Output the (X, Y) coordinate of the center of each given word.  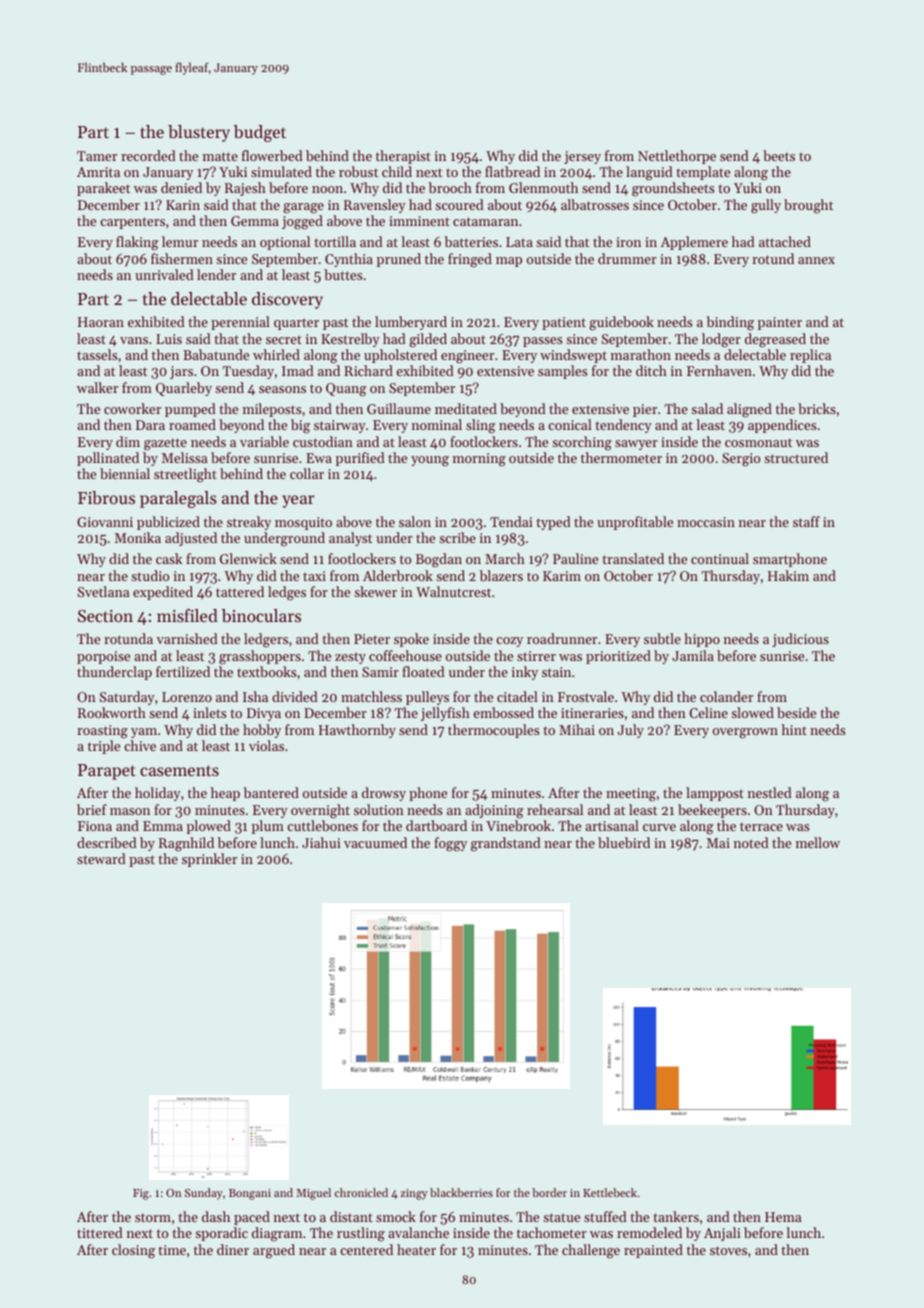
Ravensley (375, 206)
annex (816, 260)
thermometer (621, 457)
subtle (662, 638)
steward (101, 858)
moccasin (706, 522)
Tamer (97, 156)
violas (266, 745)
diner (233, 1249)
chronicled (361, 1192)
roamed (192, 424)
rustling (361, 1234)
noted (751, 842)
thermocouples (493, 731)
